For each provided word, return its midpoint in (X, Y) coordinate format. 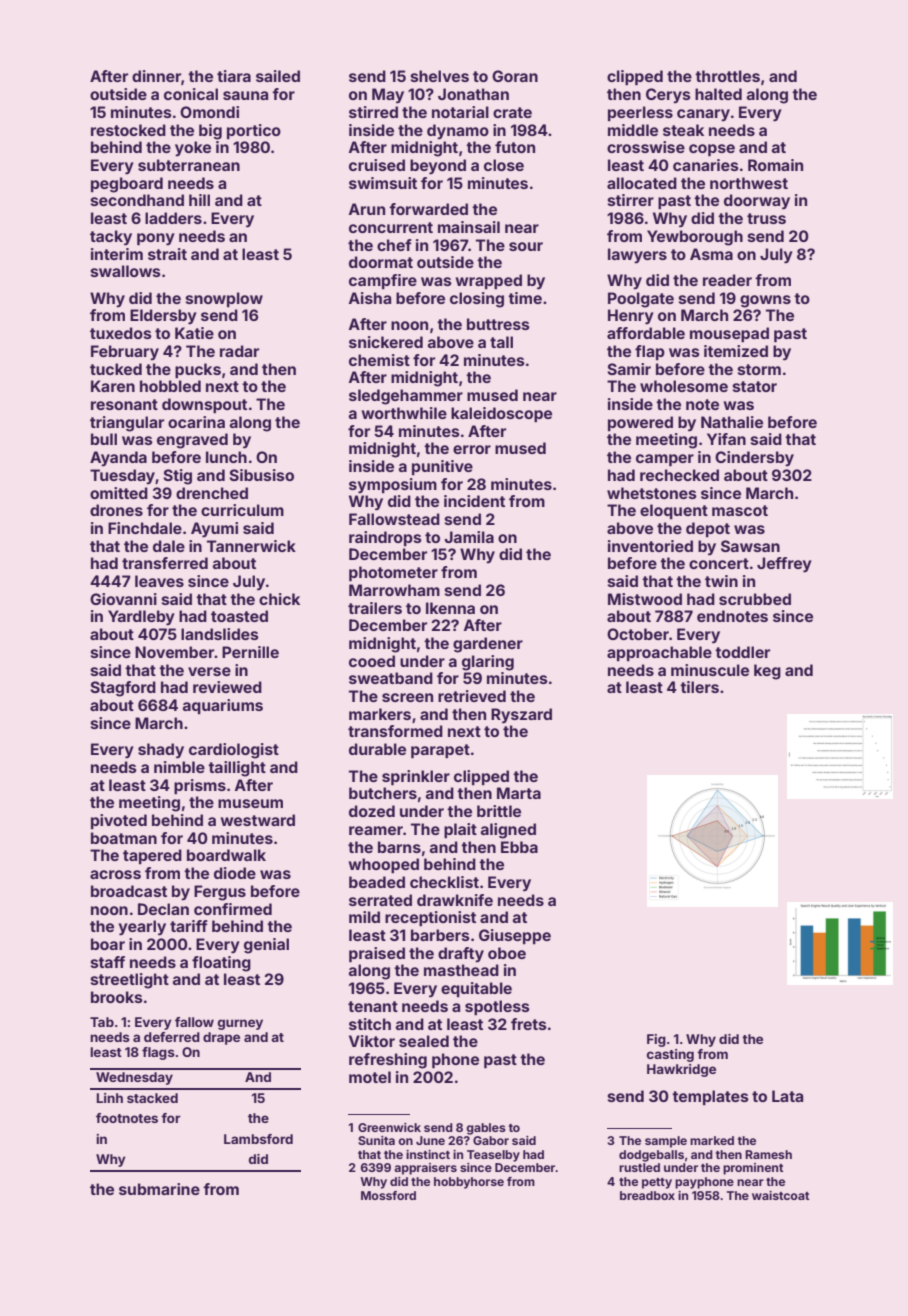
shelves (440, 76)
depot (708, 529)
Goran (515, 76)
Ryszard (521, 716)
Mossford (388, 1195)
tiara (234, 76)
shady (161, 751)
